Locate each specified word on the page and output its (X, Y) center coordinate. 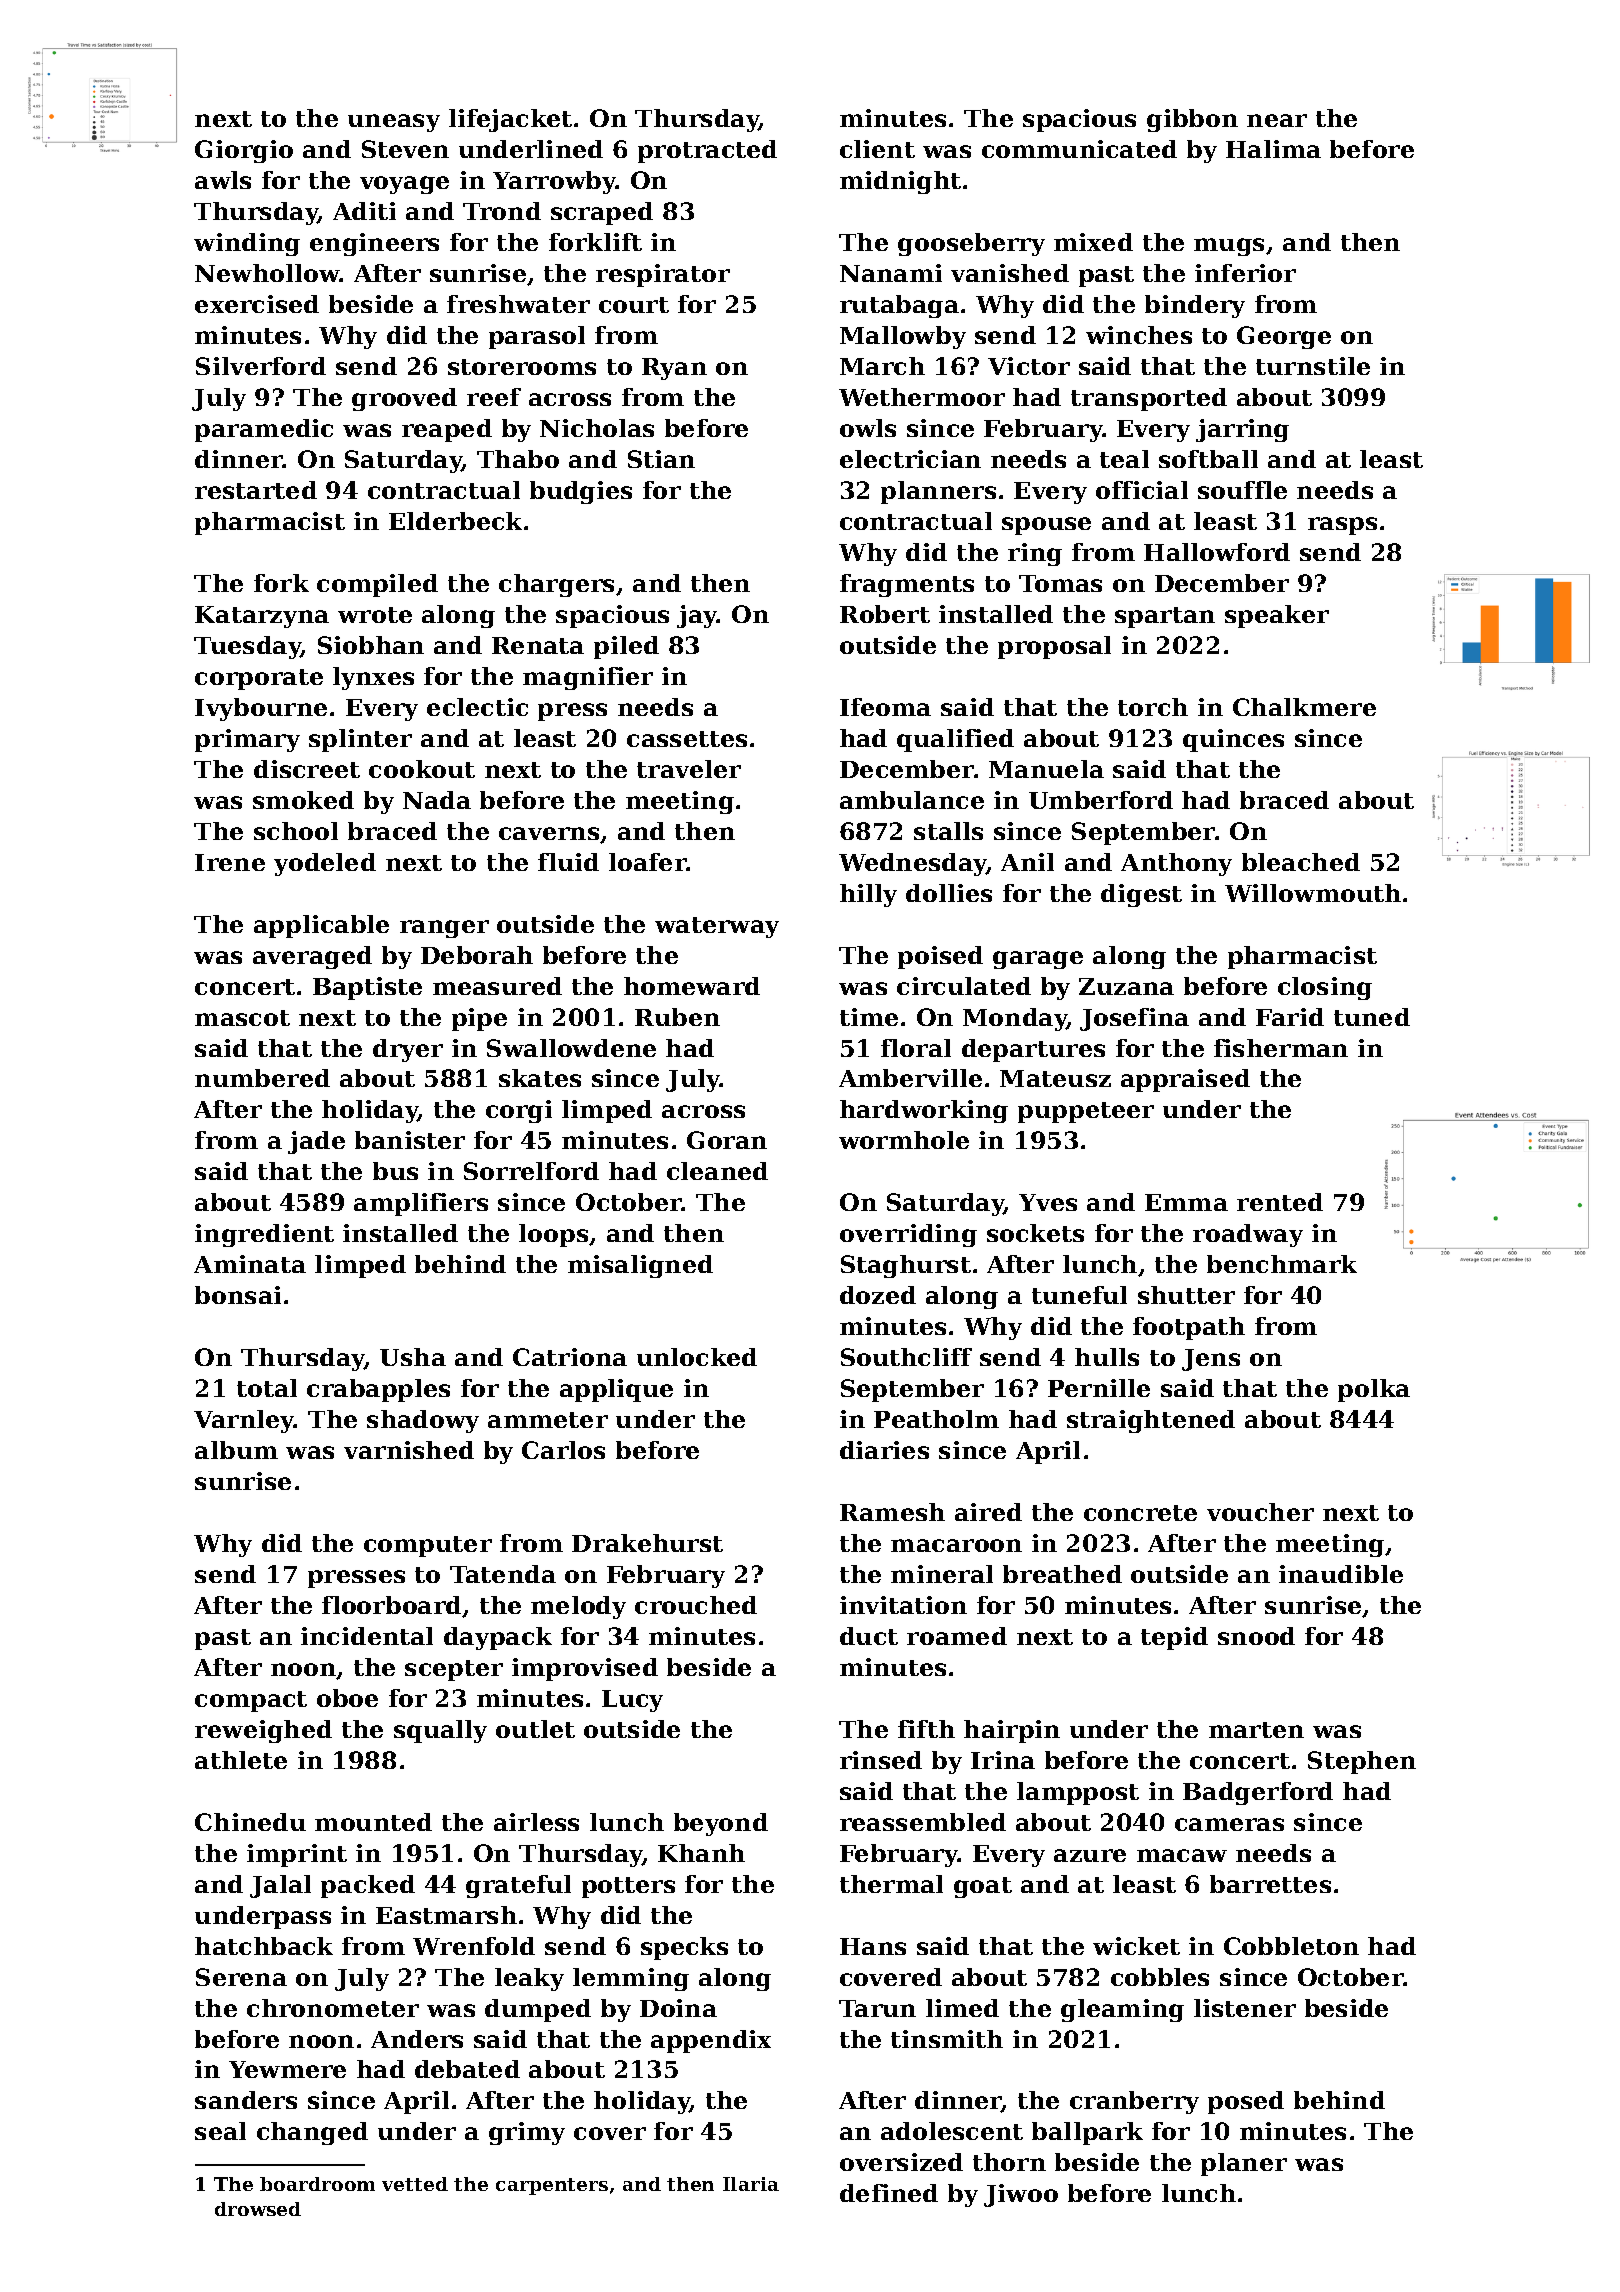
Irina (1003, 1760)
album (236, 1450)
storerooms (522, 367)
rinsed (881, 1760)
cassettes (687, 739)
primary (247, 740)
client (877, 149)
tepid (1174, 1638)
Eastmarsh (446, 1915)
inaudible (1341, 1574)
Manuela (1046, 769)
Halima (1273, 149)
